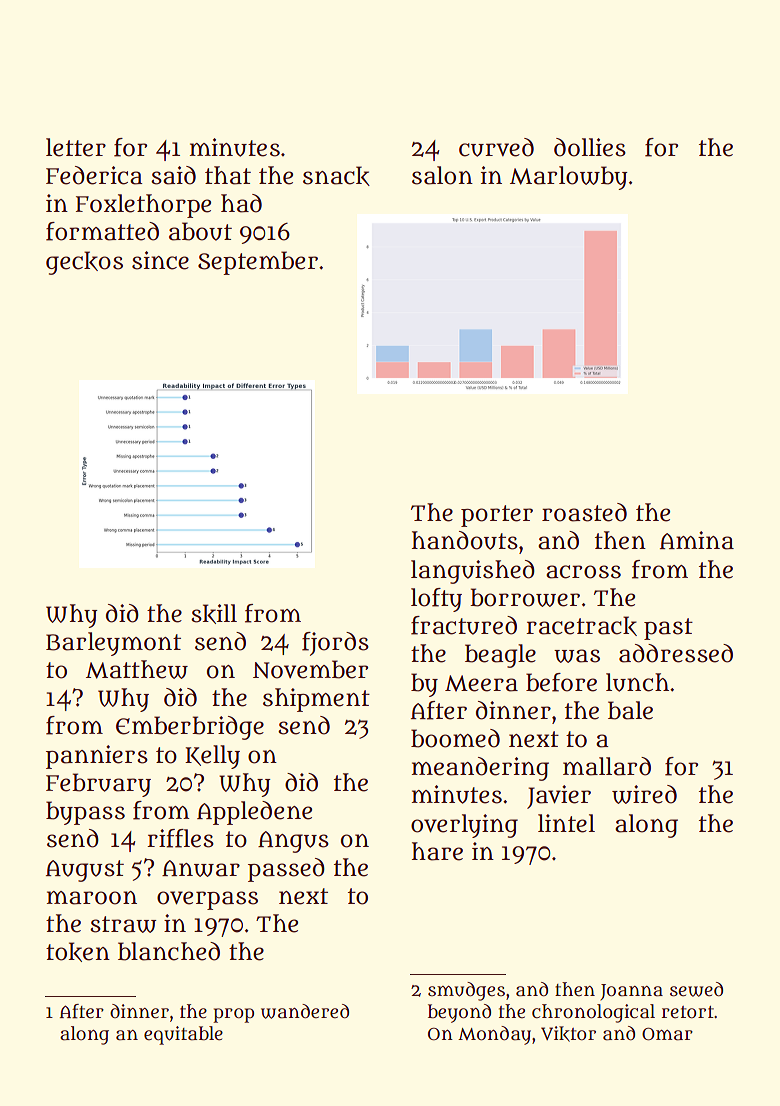 The image size is (780, 1106). What do you see at coordinates (644, 794) in the page?
I see `wired` at bounding box center [644, 794].
